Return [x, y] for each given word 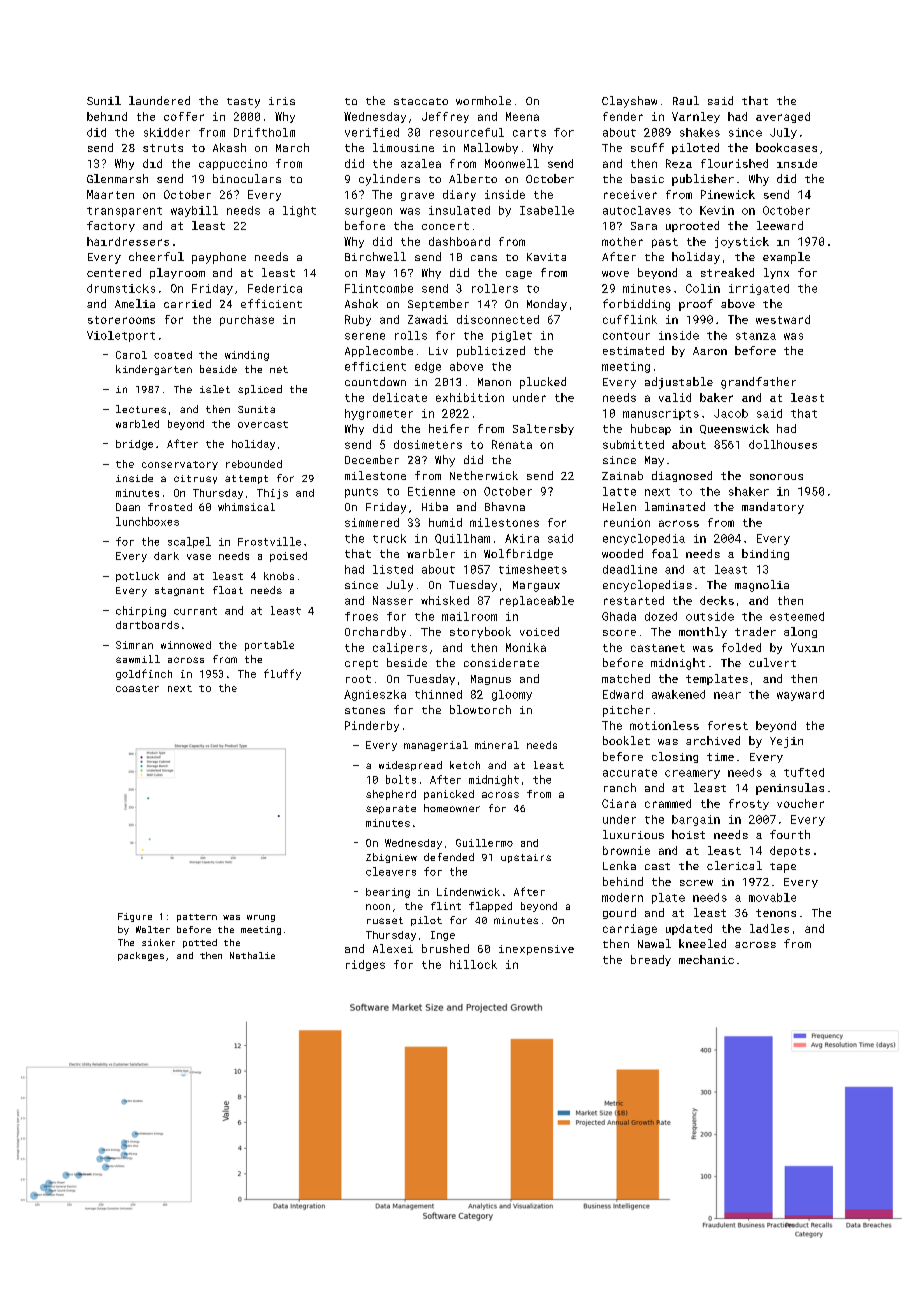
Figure [135, 917]
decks [717, 600]
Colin [703, 288]
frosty [749, 804]
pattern [197, 918]
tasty [243, 103]
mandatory [773, 508]
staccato [421, 101]
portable [269, 646]
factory [111, 226]
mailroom [469, 616]
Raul [686, 100]
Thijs [272, 494]
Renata [512, 444]
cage [519, 275]
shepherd [391, 795]
